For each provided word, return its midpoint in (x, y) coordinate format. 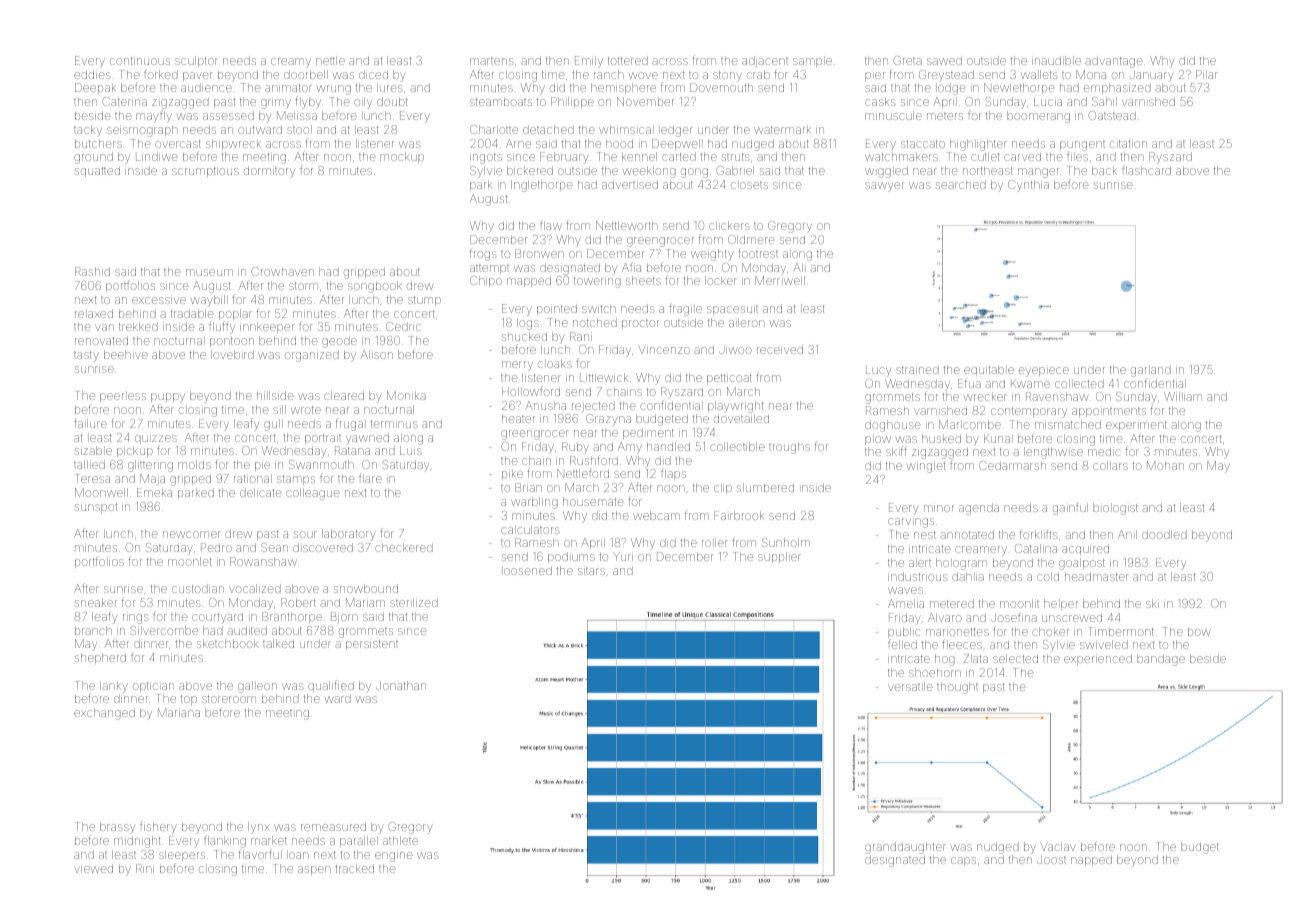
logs (528, 324)
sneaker (96, 602)
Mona (1091, 74)
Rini (145, 868)
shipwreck (233, 144)
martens (492, 61)
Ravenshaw (1057, 396)
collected (1079, 383)
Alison (377, 354)
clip (723, 489)
